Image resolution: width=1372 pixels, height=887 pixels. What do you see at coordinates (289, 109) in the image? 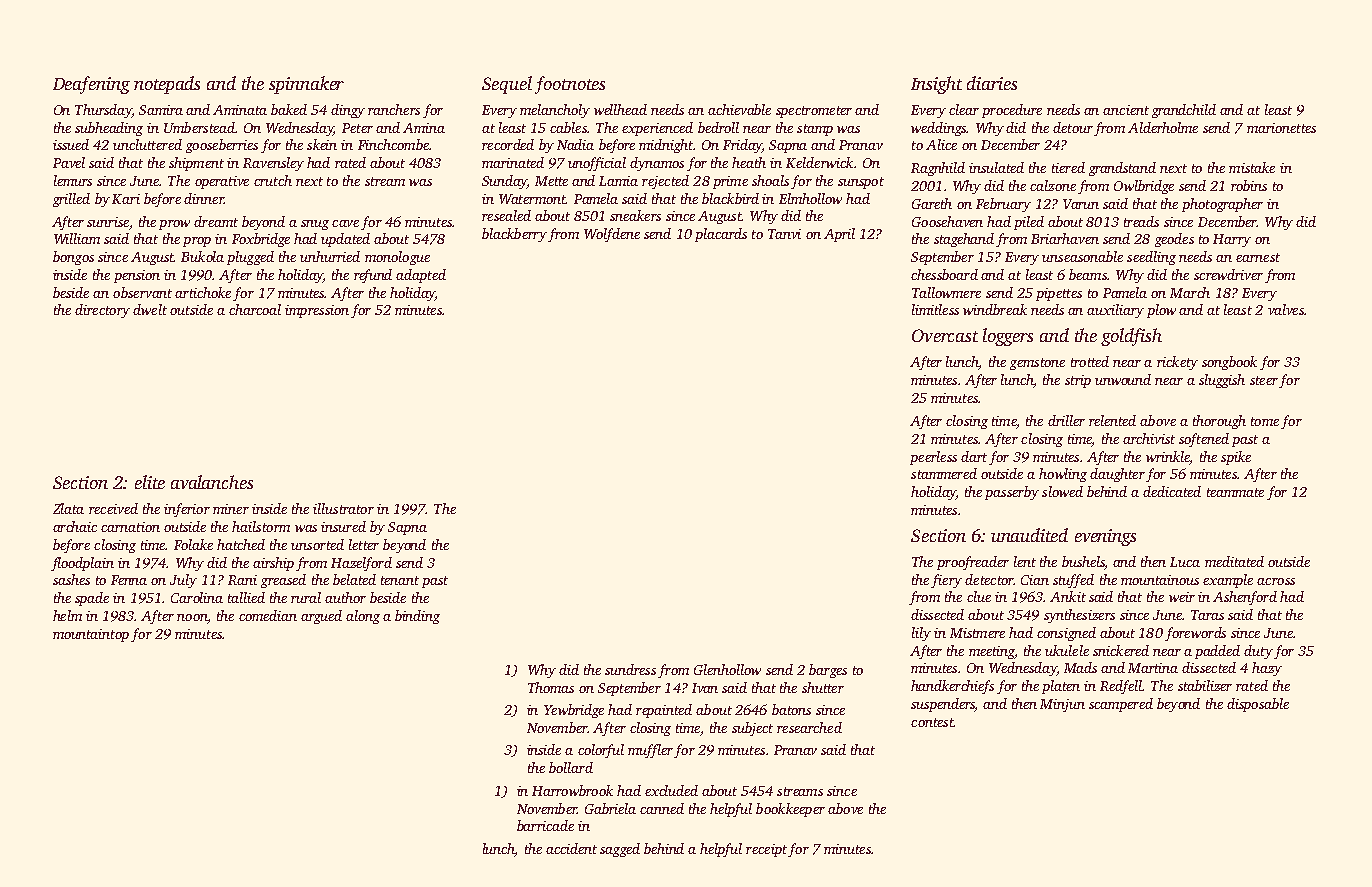
I see `baked` at bounding box center [289, 109].
